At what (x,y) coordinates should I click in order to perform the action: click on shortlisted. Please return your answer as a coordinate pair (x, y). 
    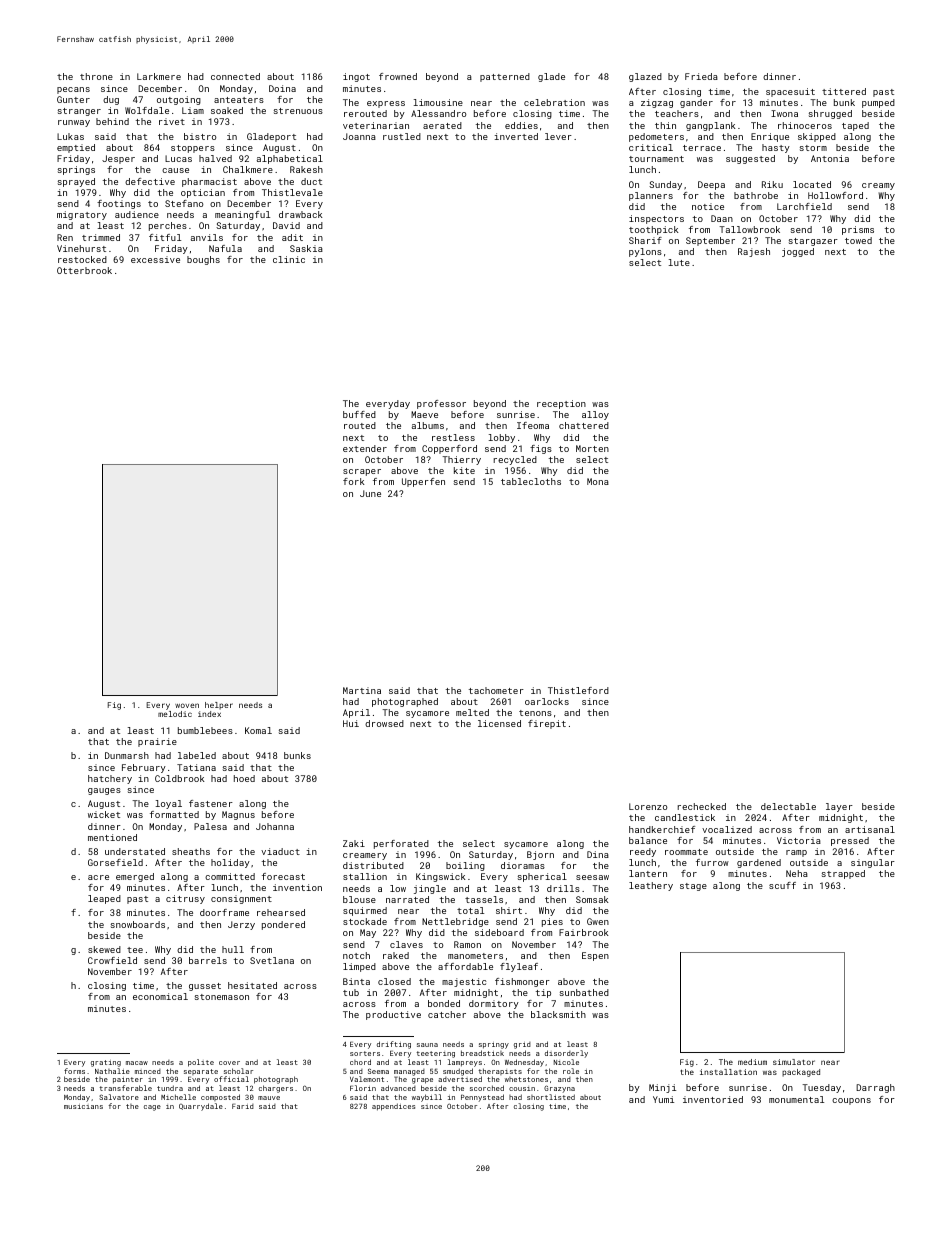
    Looking at the image, I should click on (551, 1097).
